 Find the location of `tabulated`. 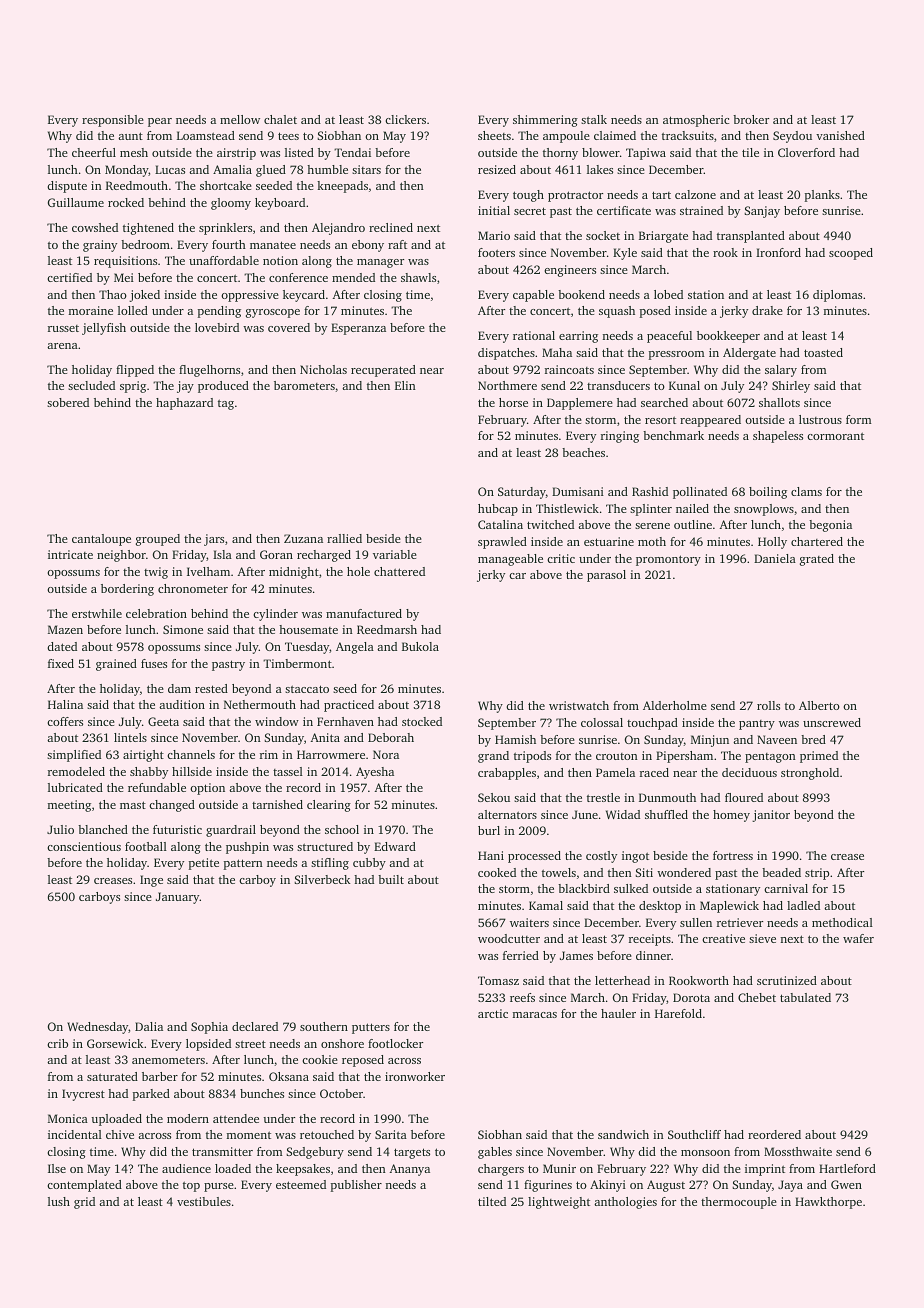

tabulated is located at coordinates (805, 997).
